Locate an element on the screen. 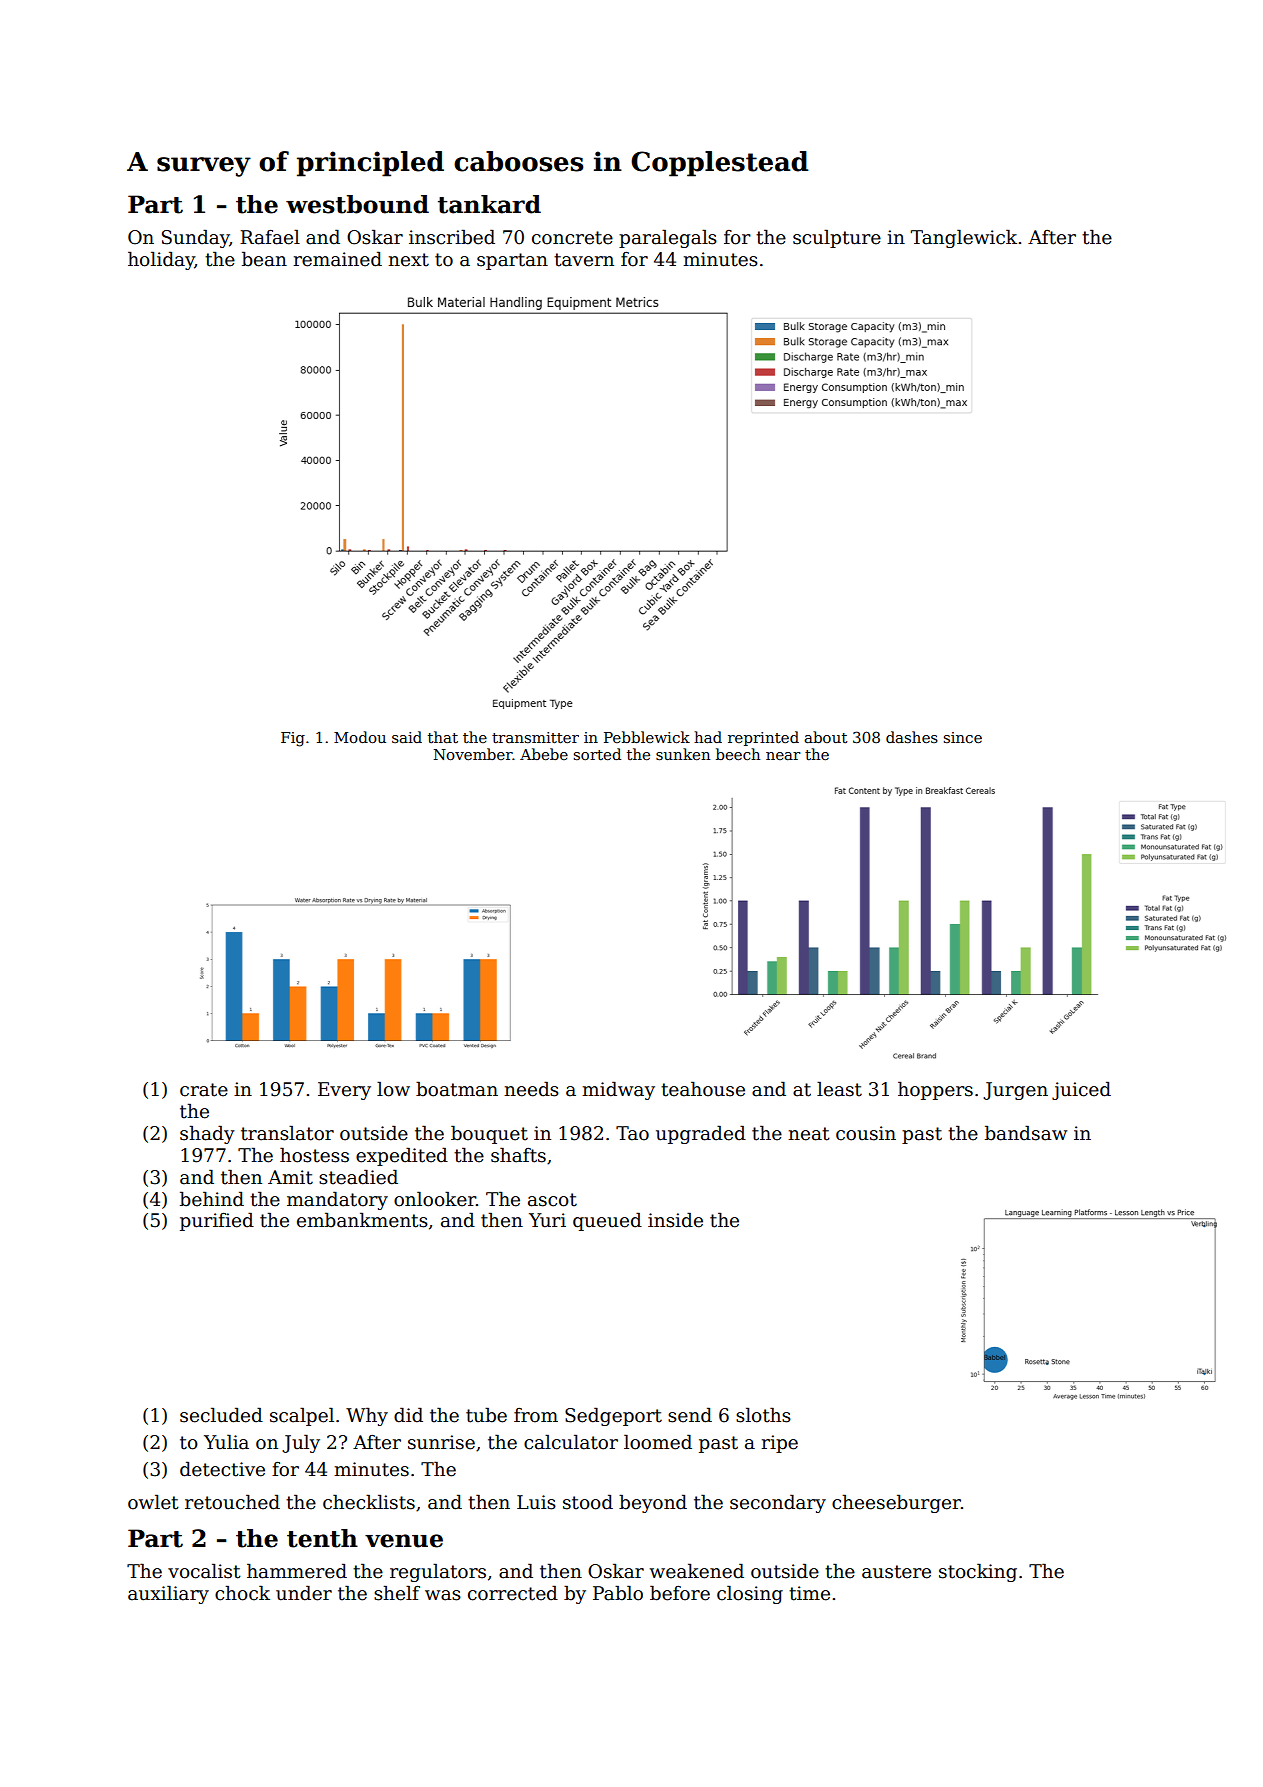 The width and height of the screenshot is (1263, 1787). tavern is located at coordinates (584, 260).
